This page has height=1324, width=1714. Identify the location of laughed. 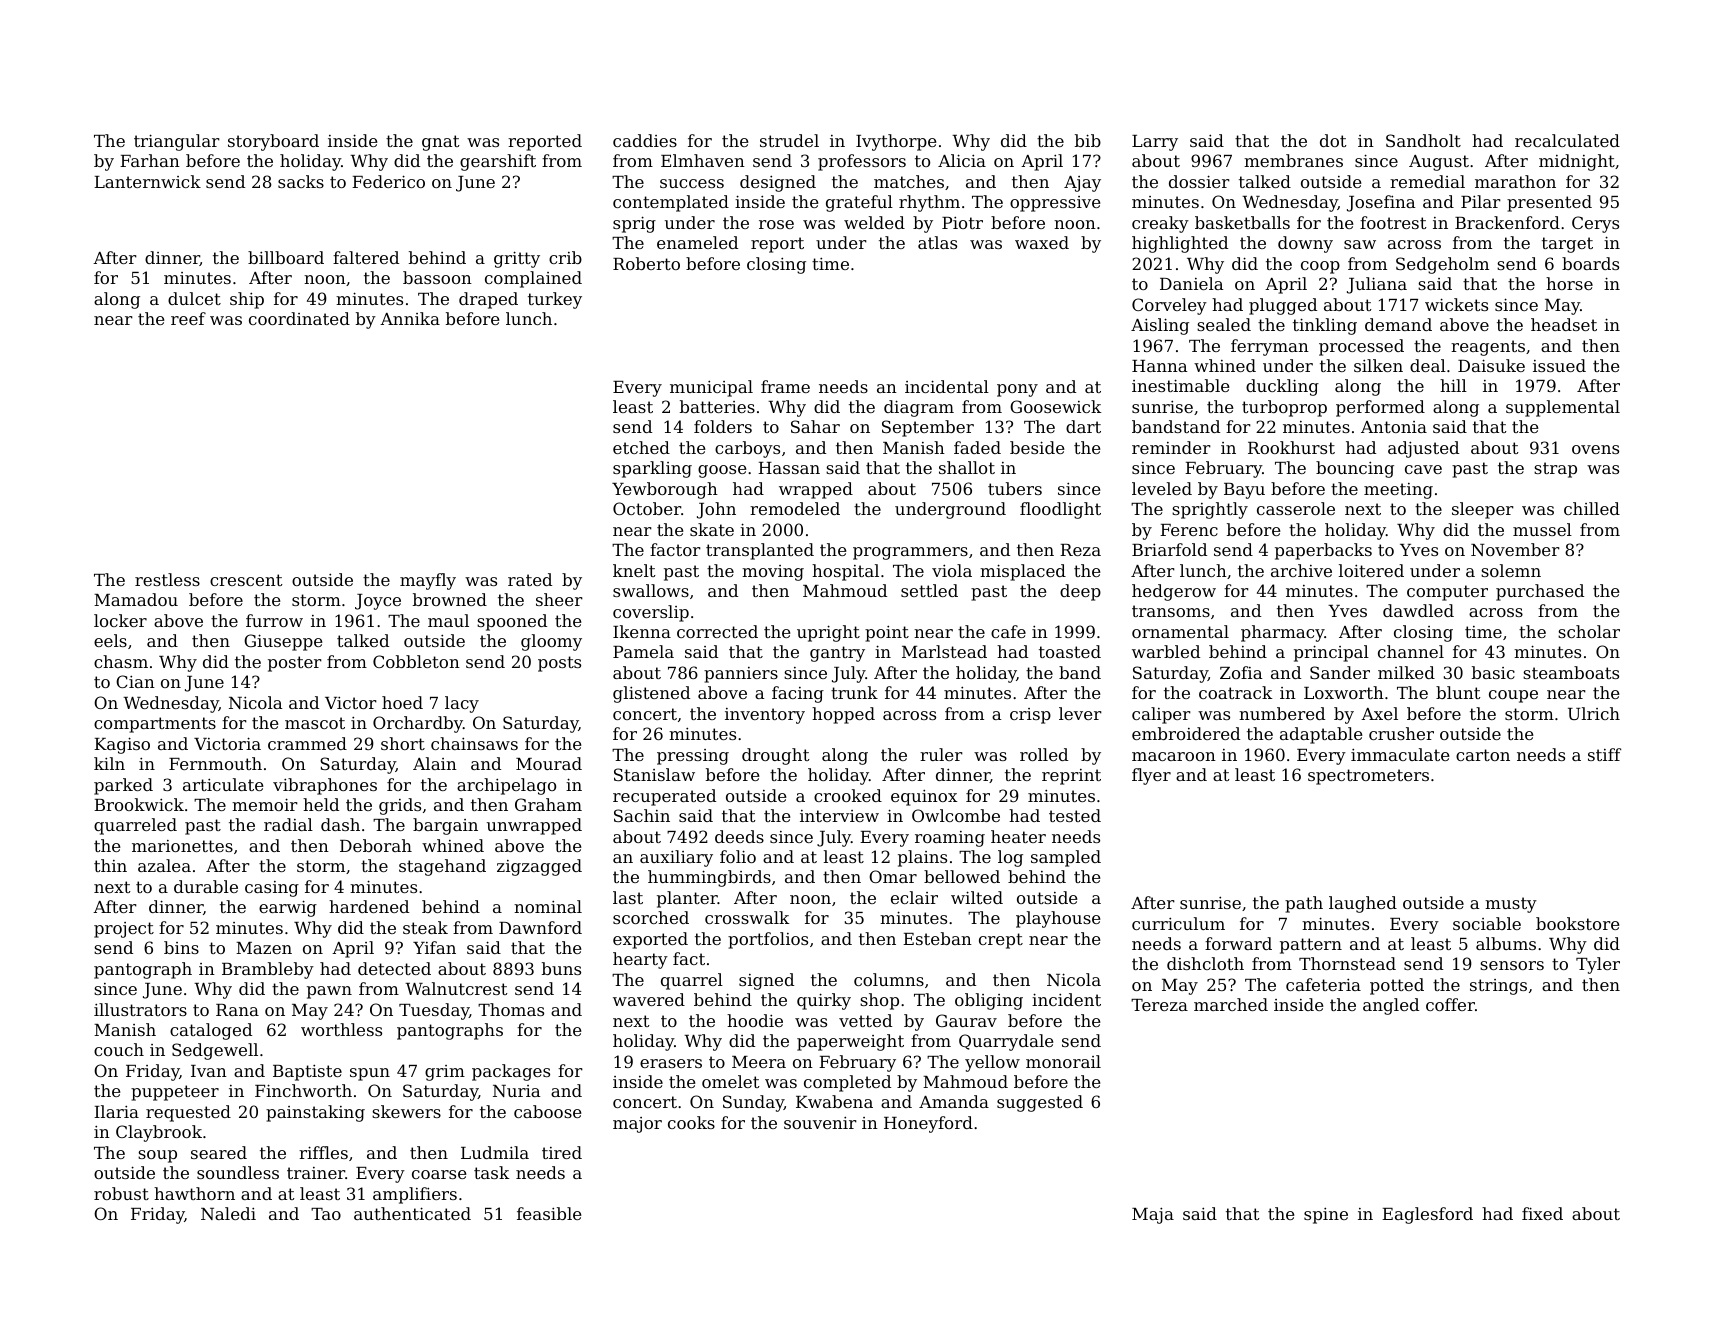
(1363, 904).
